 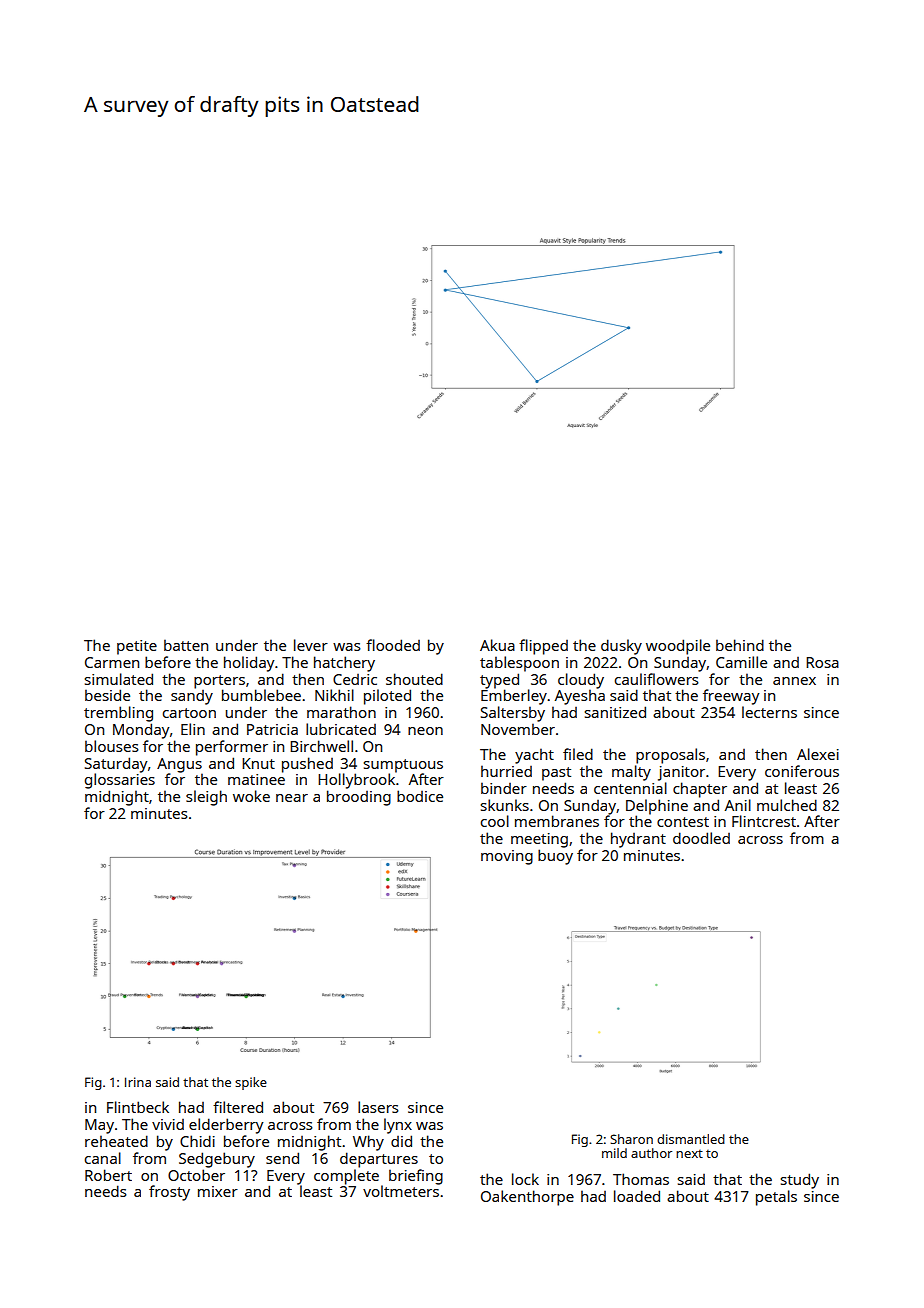 What do you see at coordinates (787, 805) in the screenshot?
I see `mulched` at bounding box center [787, 805].
